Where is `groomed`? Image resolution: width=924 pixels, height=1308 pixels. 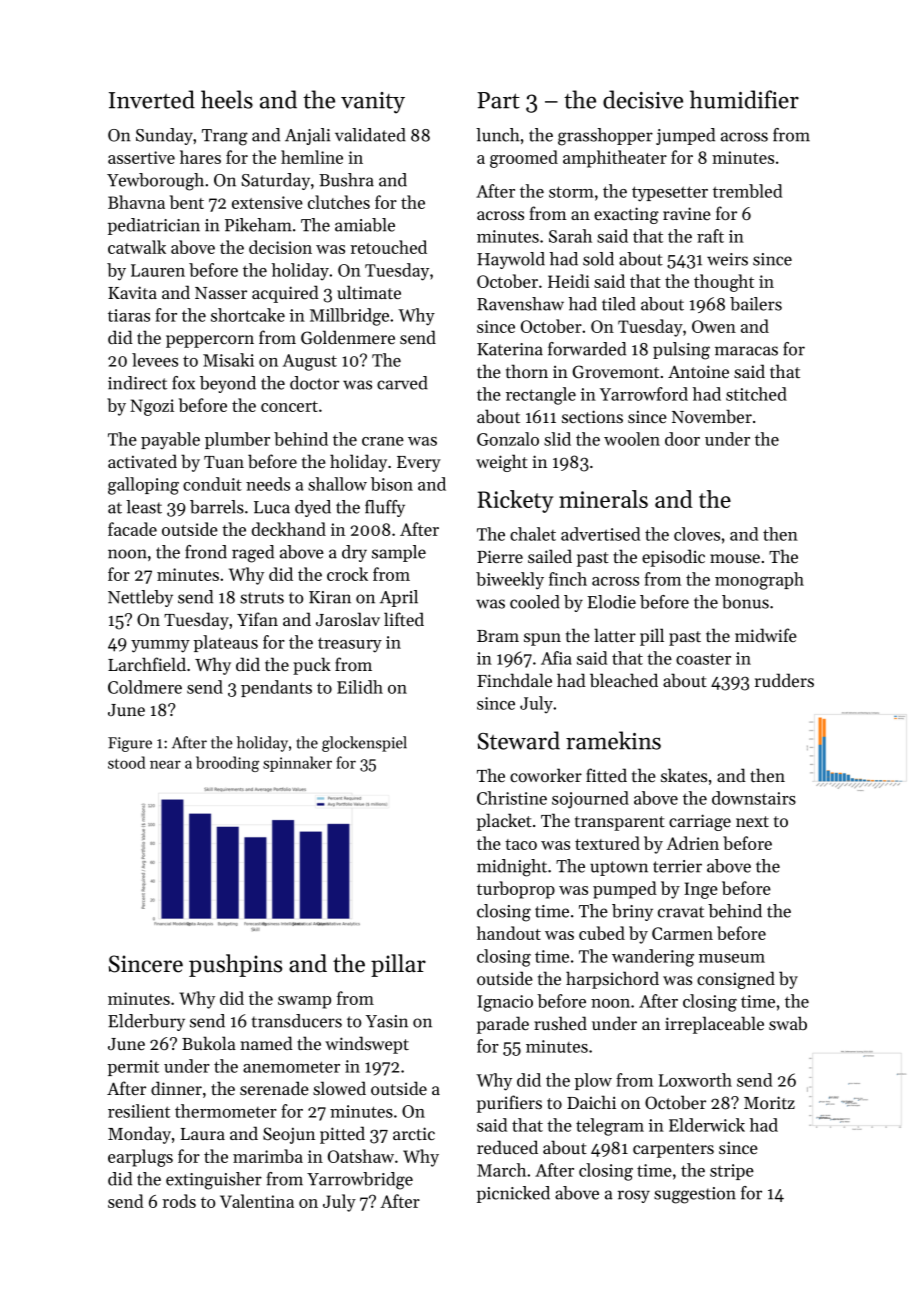
groomed is located at coordinates (524, 159).
